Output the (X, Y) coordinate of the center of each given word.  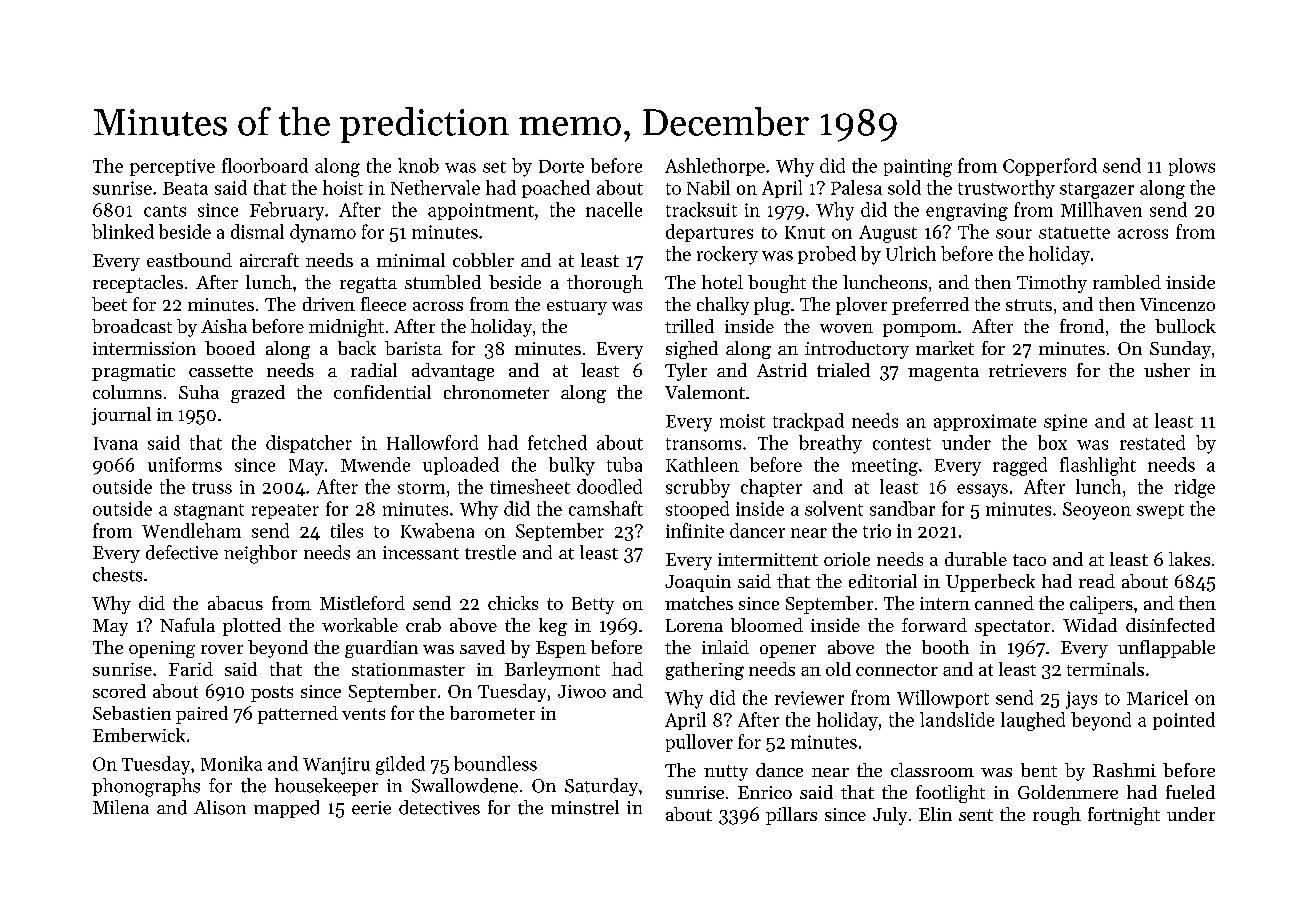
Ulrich (911, 253)
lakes (1189, 559)
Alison (220, 807)
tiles (347, 530)
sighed (692, 350)
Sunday (1180, 350)
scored (119, 691)
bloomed (767, 625)
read (1097, 581)
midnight (346, 328)
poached (556, 189)
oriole (847, 559)
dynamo (323, 233)
